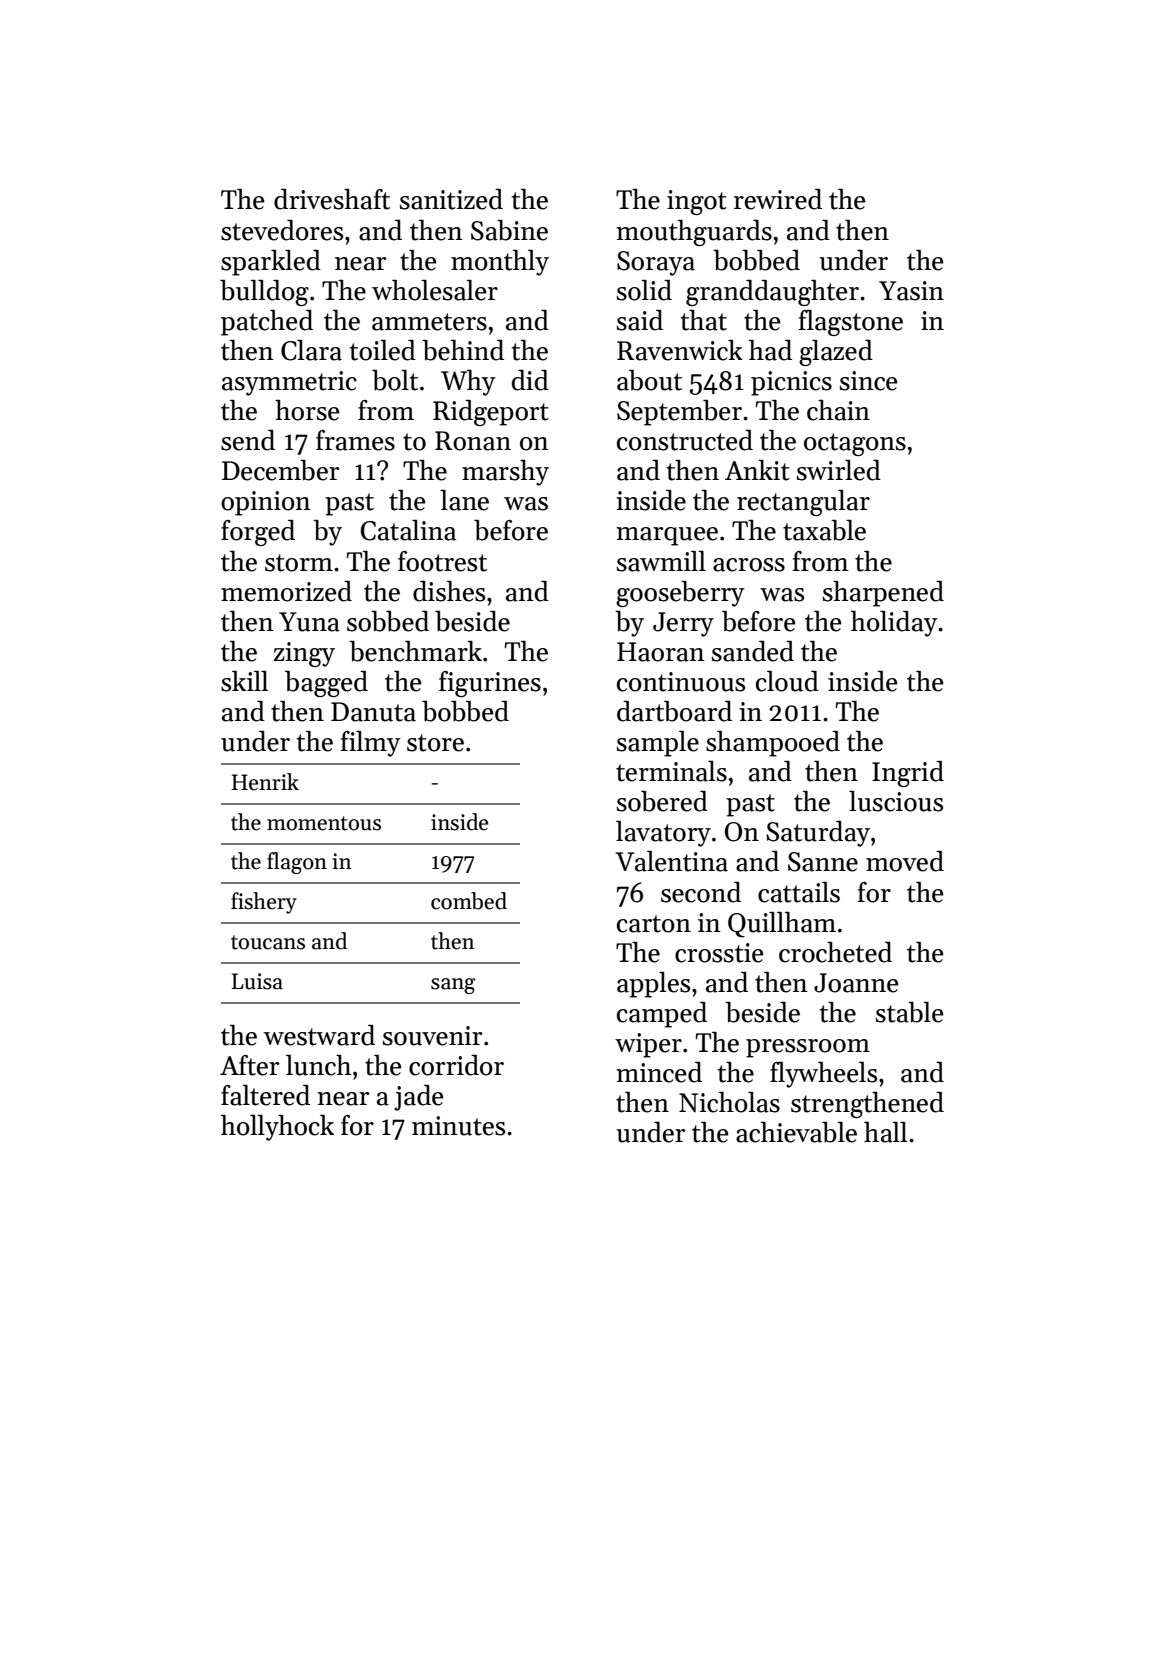 The width and height of the screenshot is (1165, 1654). I want to click on benchmark, so click(415, 651).
